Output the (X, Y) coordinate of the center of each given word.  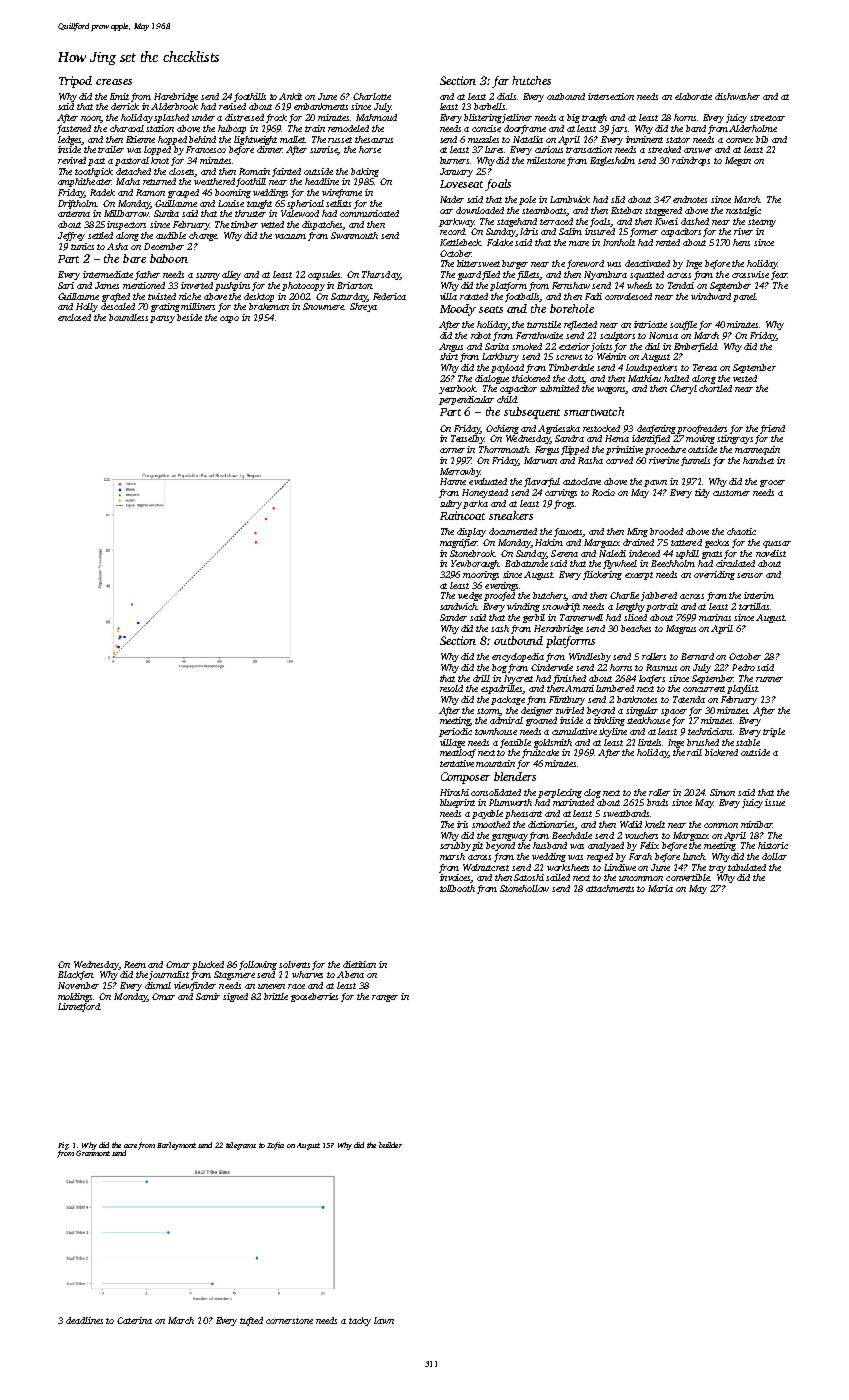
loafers (652, 679)
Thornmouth (504, 449)
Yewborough (475, 564)
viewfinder (195, 986)
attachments (610, 888)
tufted (251, 1321)
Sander (453, 617)
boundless (128, 317)
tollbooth (457, 888)
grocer (772, 483)
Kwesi (666, 221)
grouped (183, 193)
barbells (489, 106)
